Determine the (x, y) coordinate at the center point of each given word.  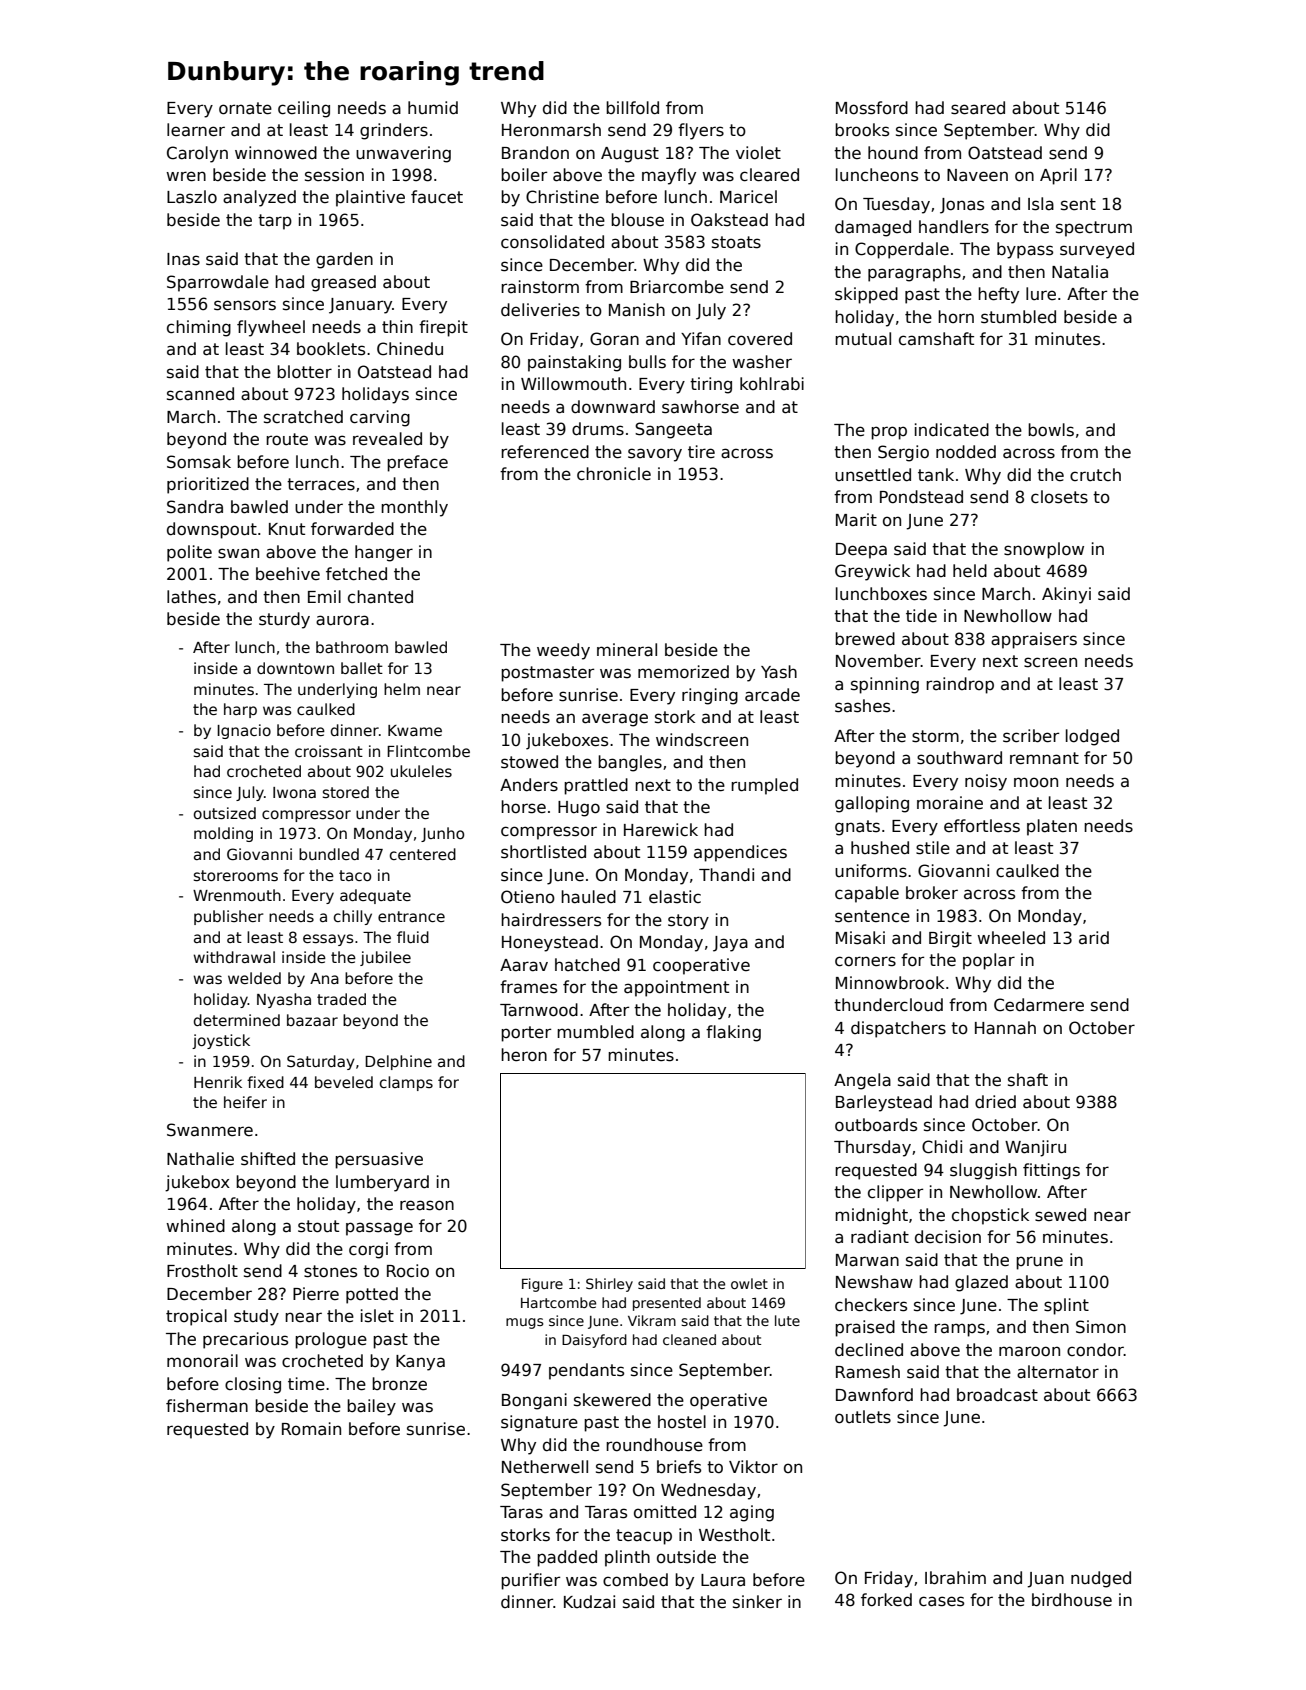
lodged (1092, 737)
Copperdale (902, 250)
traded (341, 999)
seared (978, 108)
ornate (245, 108)
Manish (637, 310)
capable (867, 894)
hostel (682, 1422)
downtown (295, 668)
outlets (863, 1417)
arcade (772, 695)
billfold (632, 108)
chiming (199, 328)
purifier (530, 1581)
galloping (872, 804)
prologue (331, 1340)
